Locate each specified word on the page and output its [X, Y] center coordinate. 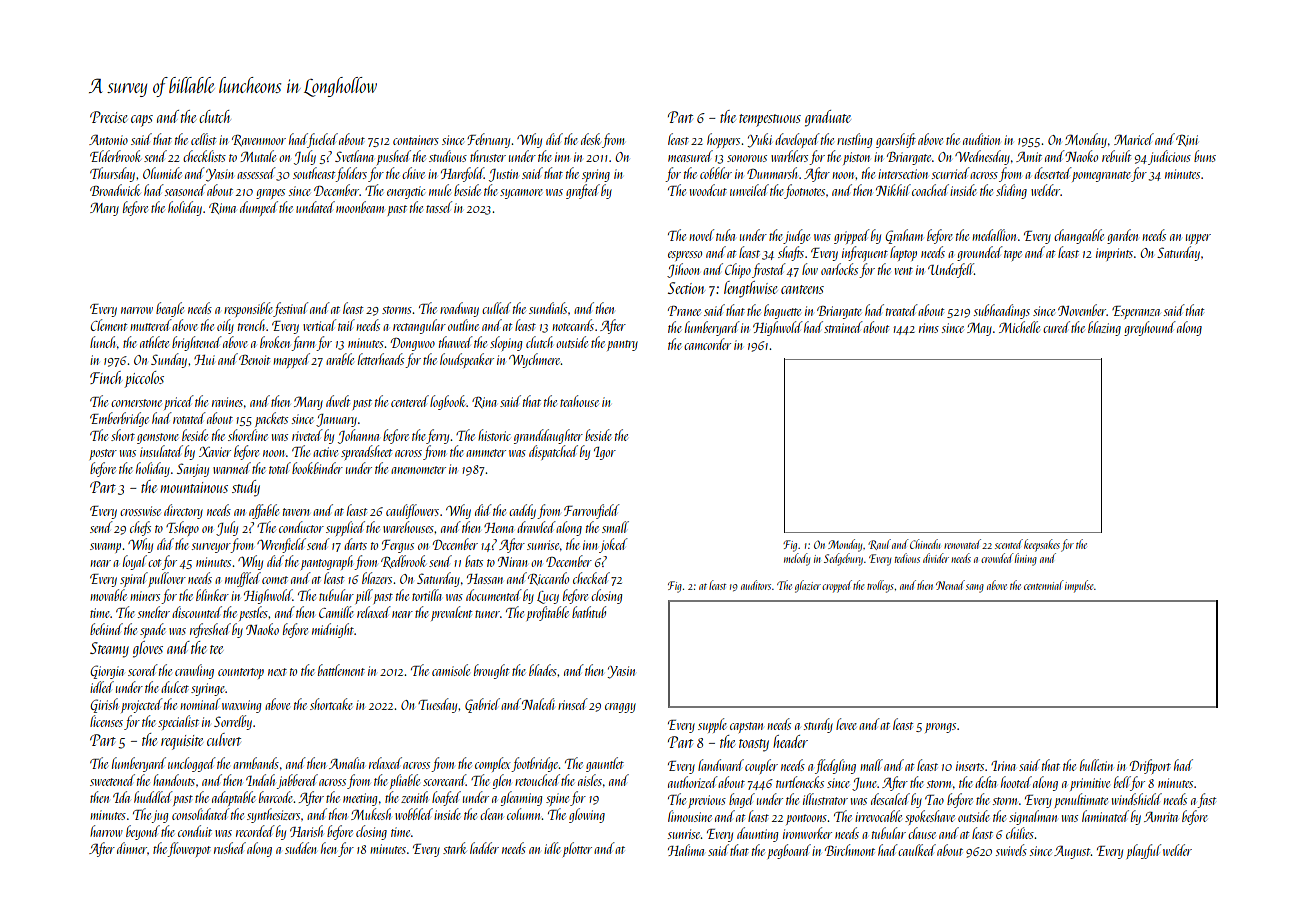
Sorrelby [233, 722]
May [979, 329]
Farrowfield [592, 511]
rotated [189, 418]
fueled [323, 140]
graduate [828, 118]
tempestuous [770, 120]
